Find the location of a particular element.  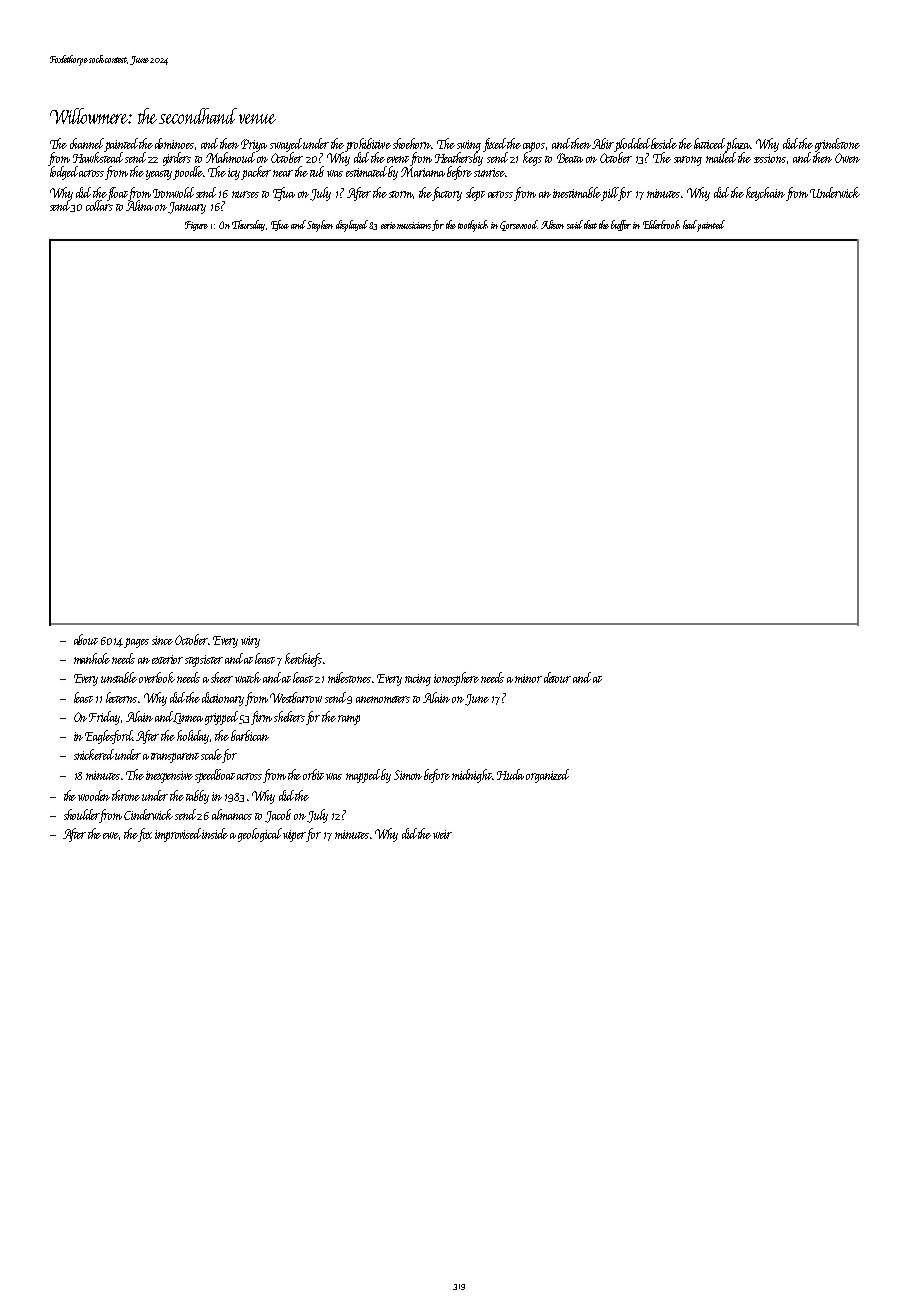

organized is located at coordinates (547, 776).
